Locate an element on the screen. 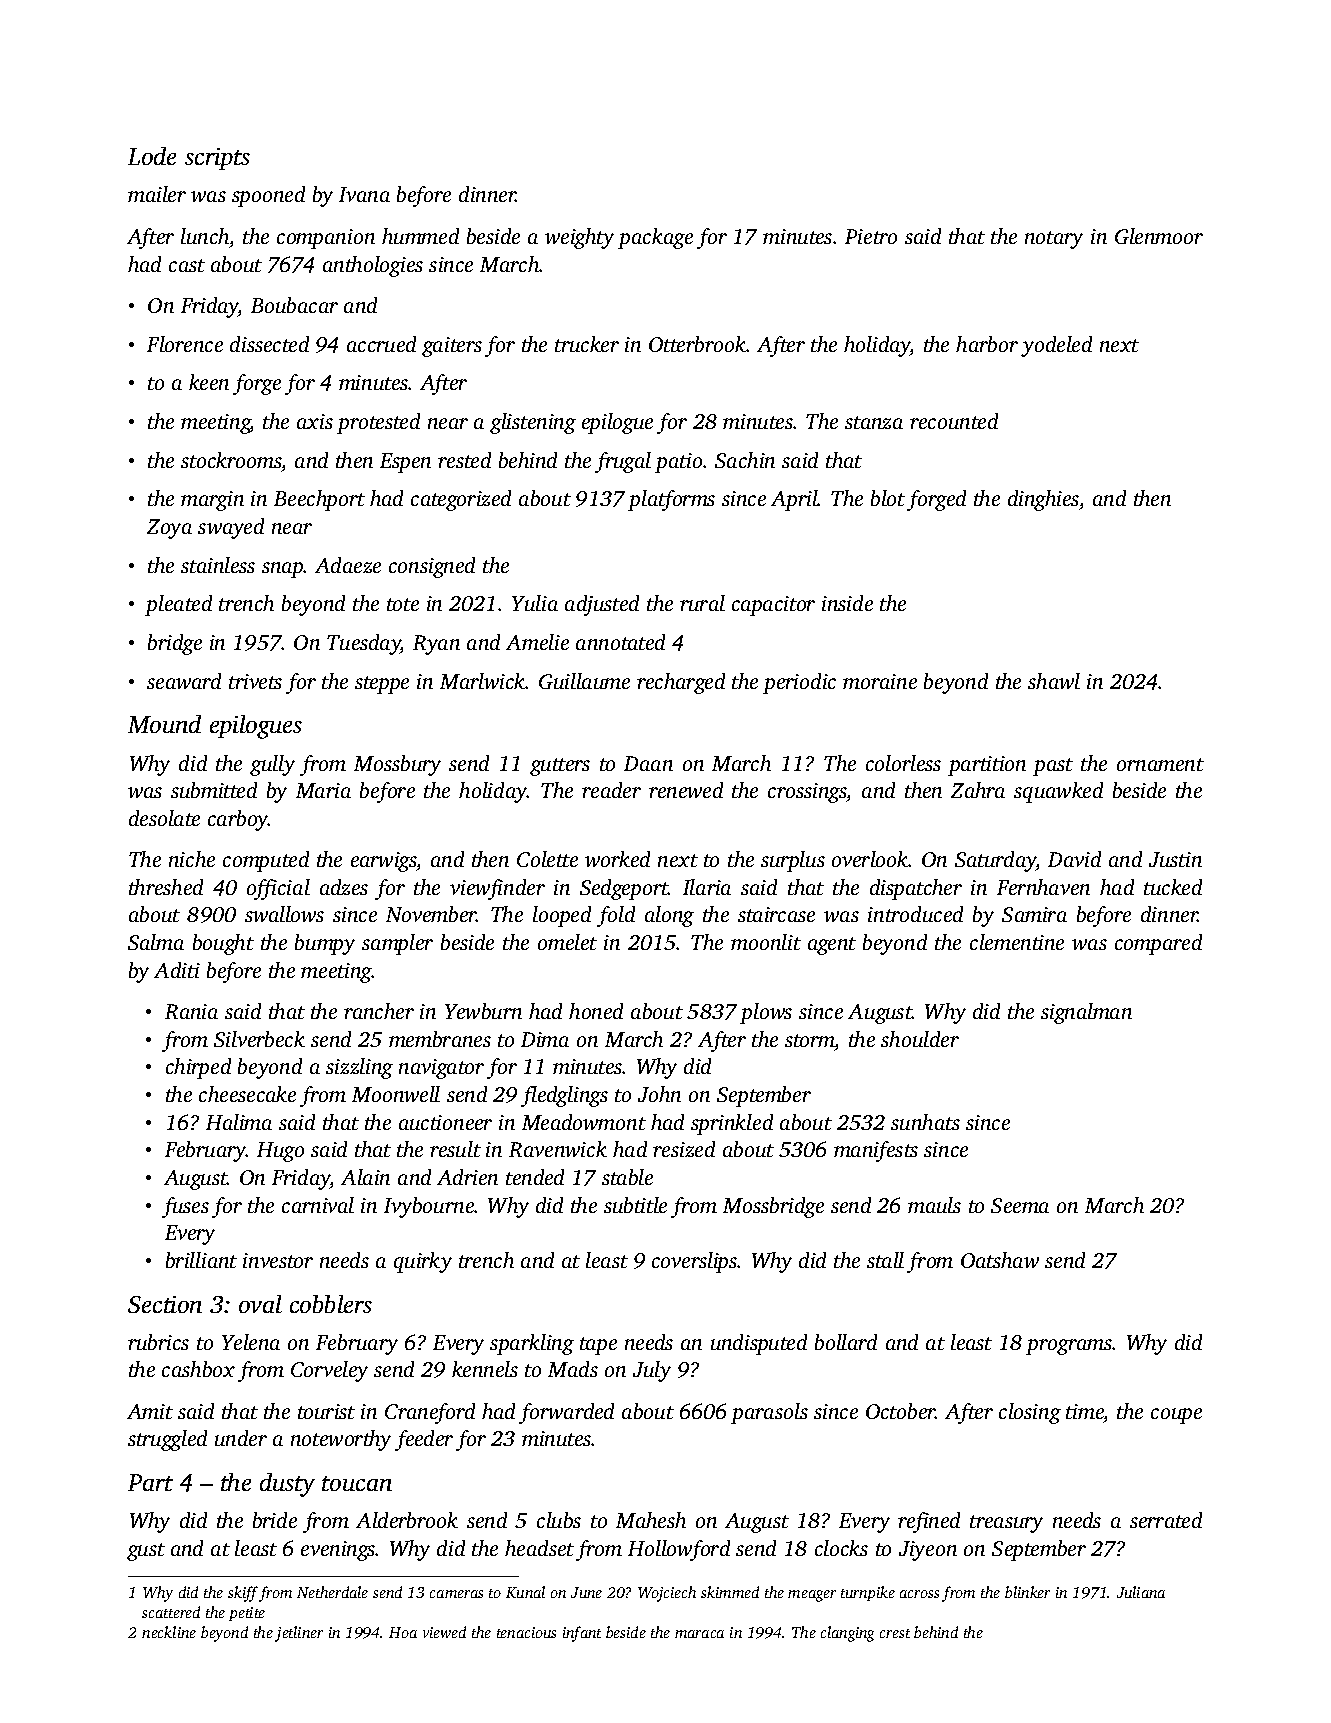 The image size is (1331, 1723). lunch is located at coordinates (205, 236).
